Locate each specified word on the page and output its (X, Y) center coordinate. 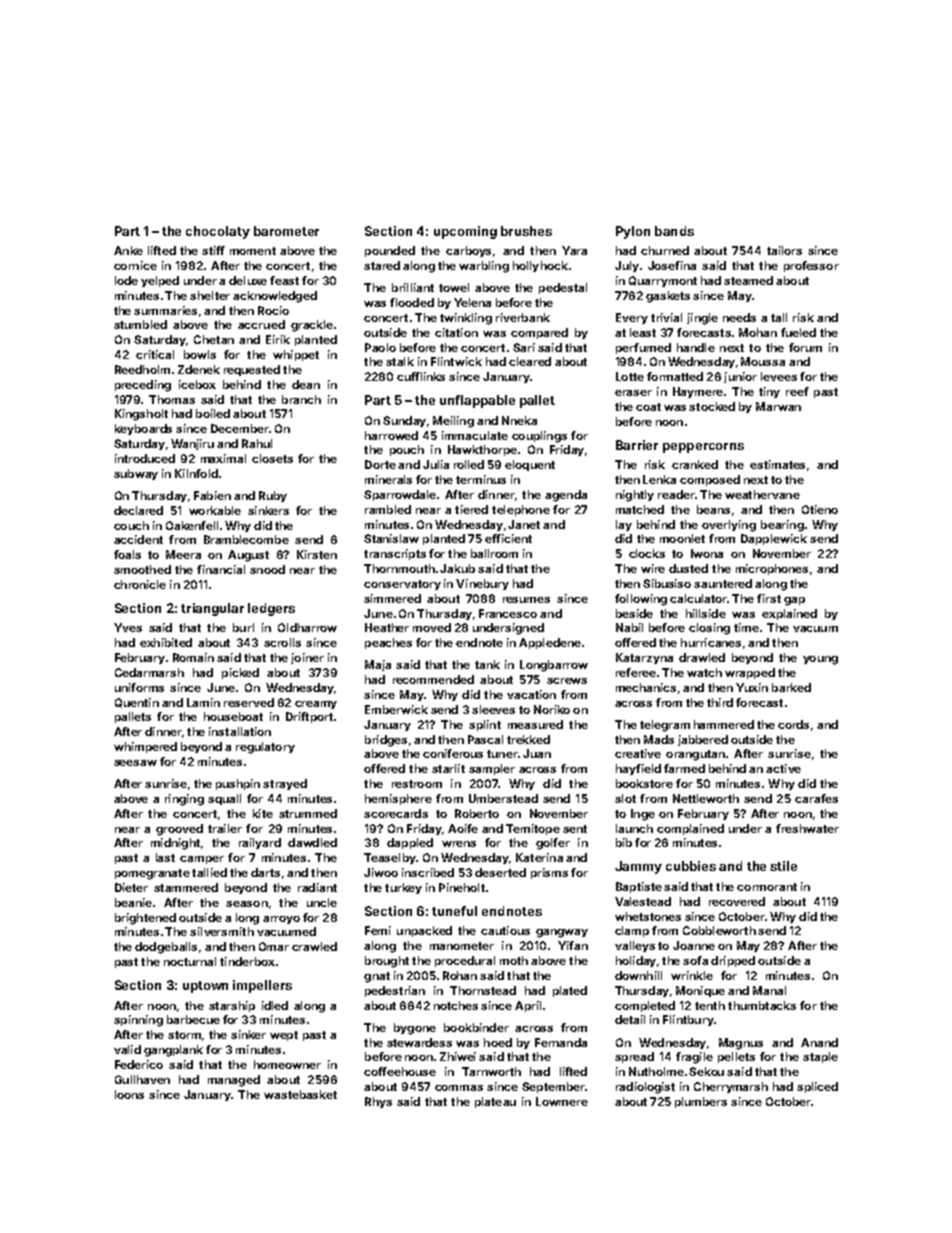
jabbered (703, 740)
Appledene (550, 643)
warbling (484, 267)
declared (138, 510)
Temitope (533, 829)
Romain (193, 657)
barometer (286, 231)
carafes (816, 798)
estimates (777, 464)
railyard (260, 843)
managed (234, 1081)
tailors (784, 250)
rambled (388, 509)
